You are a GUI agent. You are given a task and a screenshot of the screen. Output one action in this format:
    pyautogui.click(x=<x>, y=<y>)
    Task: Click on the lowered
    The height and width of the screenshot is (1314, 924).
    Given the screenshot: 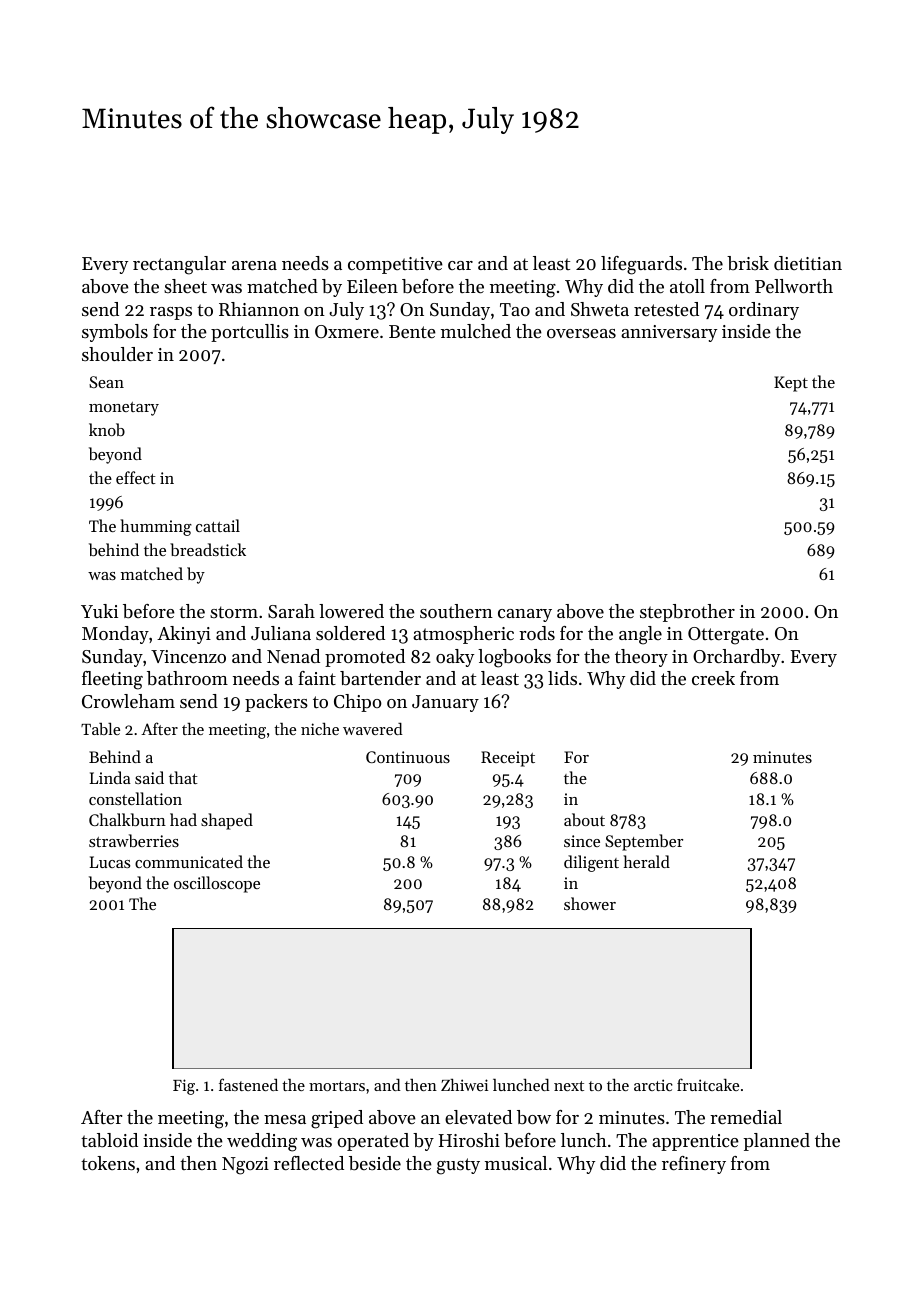 What is the action you would take?
    pyautogui.click(x=351, y=611)
